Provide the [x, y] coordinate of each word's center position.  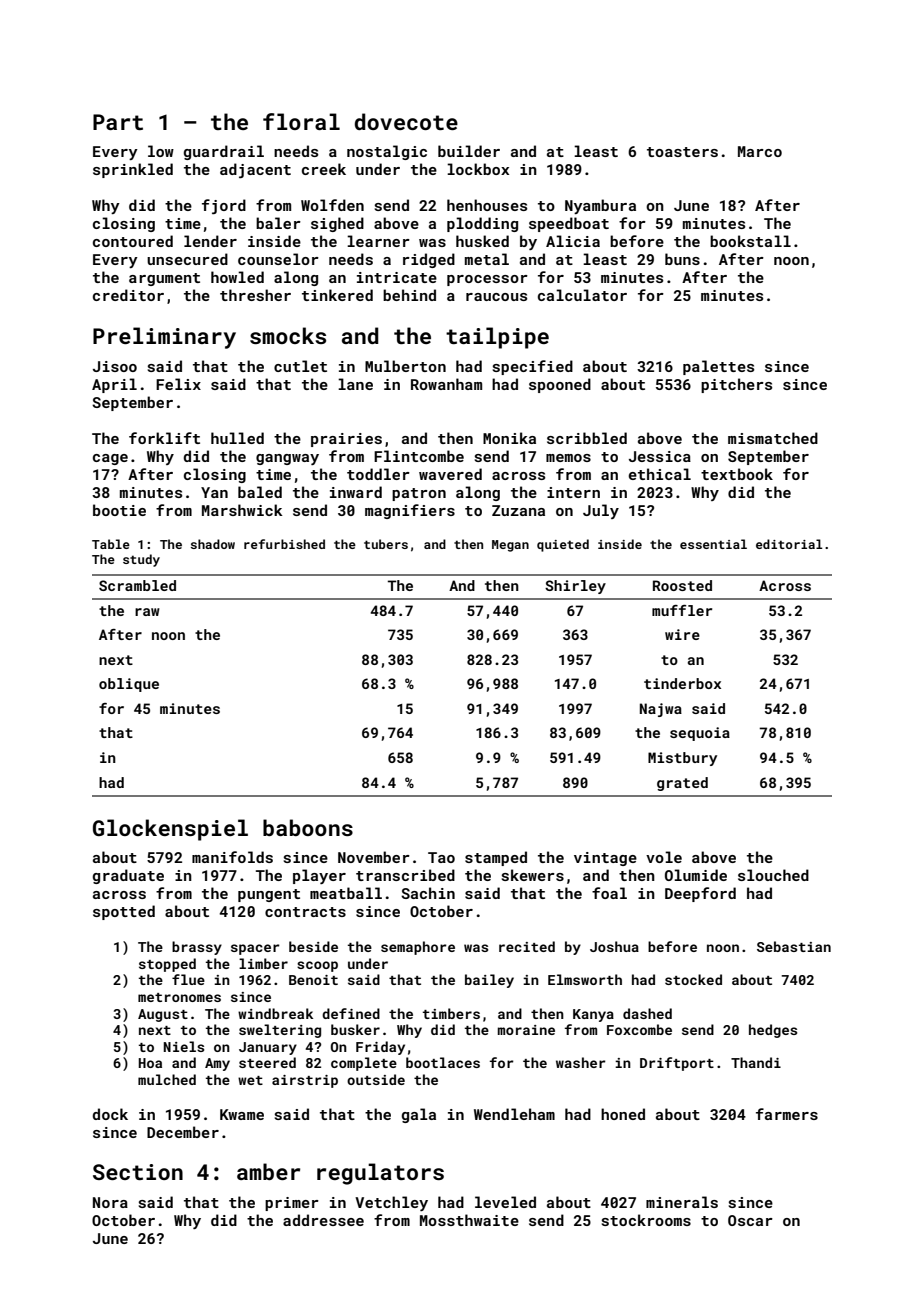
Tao [441, 857]
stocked [693, 979]
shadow [213, 544]
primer [292, 1204]
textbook [737, 474]
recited [527, 946]
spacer [255, 949]
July [601, 511]
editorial [789, 544]
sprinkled [133, 170]
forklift [164, 438]
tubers [386, 544]
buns [682, 259]
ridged [429, 260]
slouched [773, 875]
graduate [128, 876]
